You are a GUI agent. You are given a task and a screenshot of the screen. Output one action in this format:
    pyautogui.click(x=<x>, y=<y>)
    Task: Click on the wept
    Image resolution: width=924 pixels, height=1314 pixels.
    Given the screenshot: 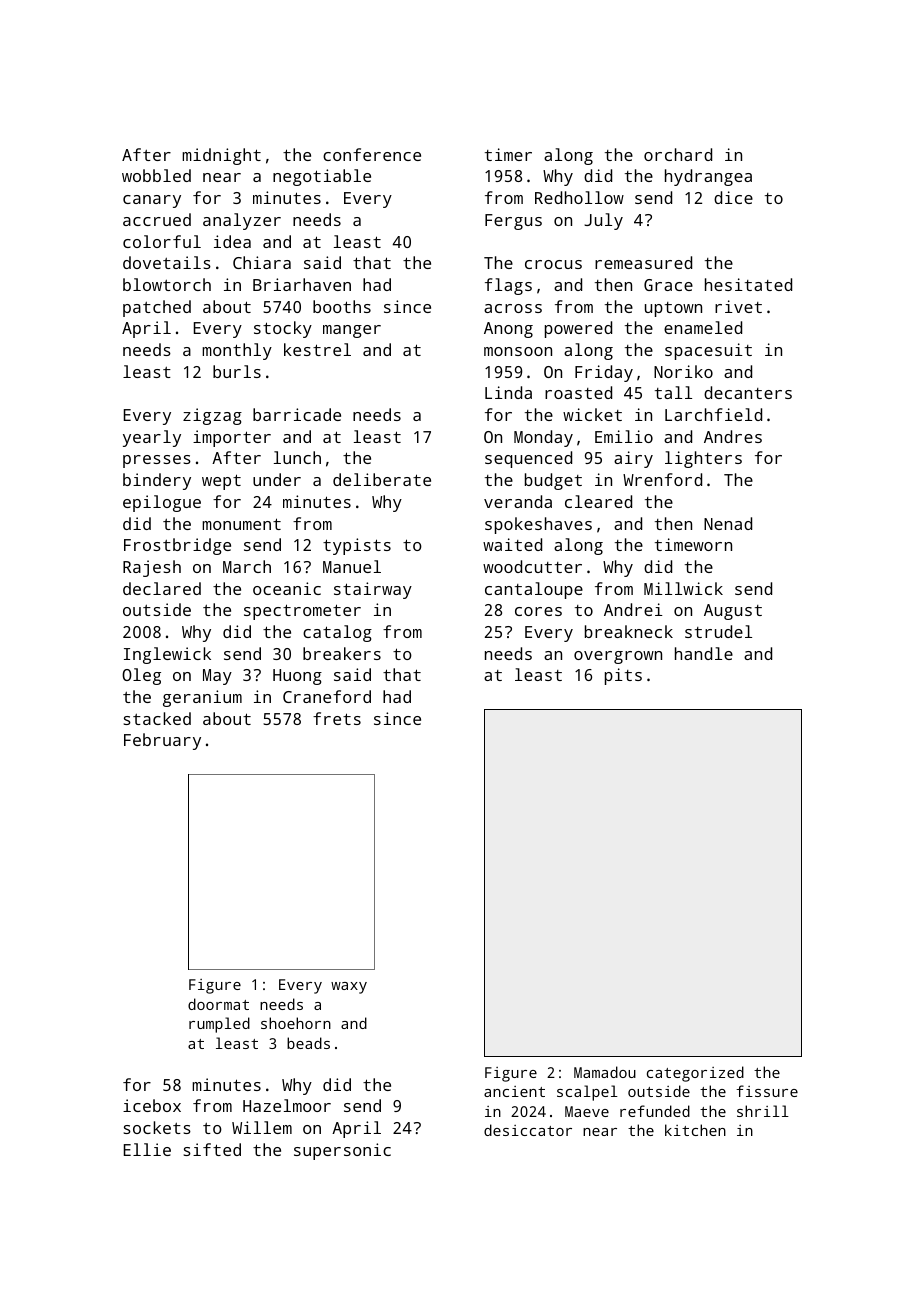 What is the action you would take?
    pyautogui.click(x=221, y=482)
